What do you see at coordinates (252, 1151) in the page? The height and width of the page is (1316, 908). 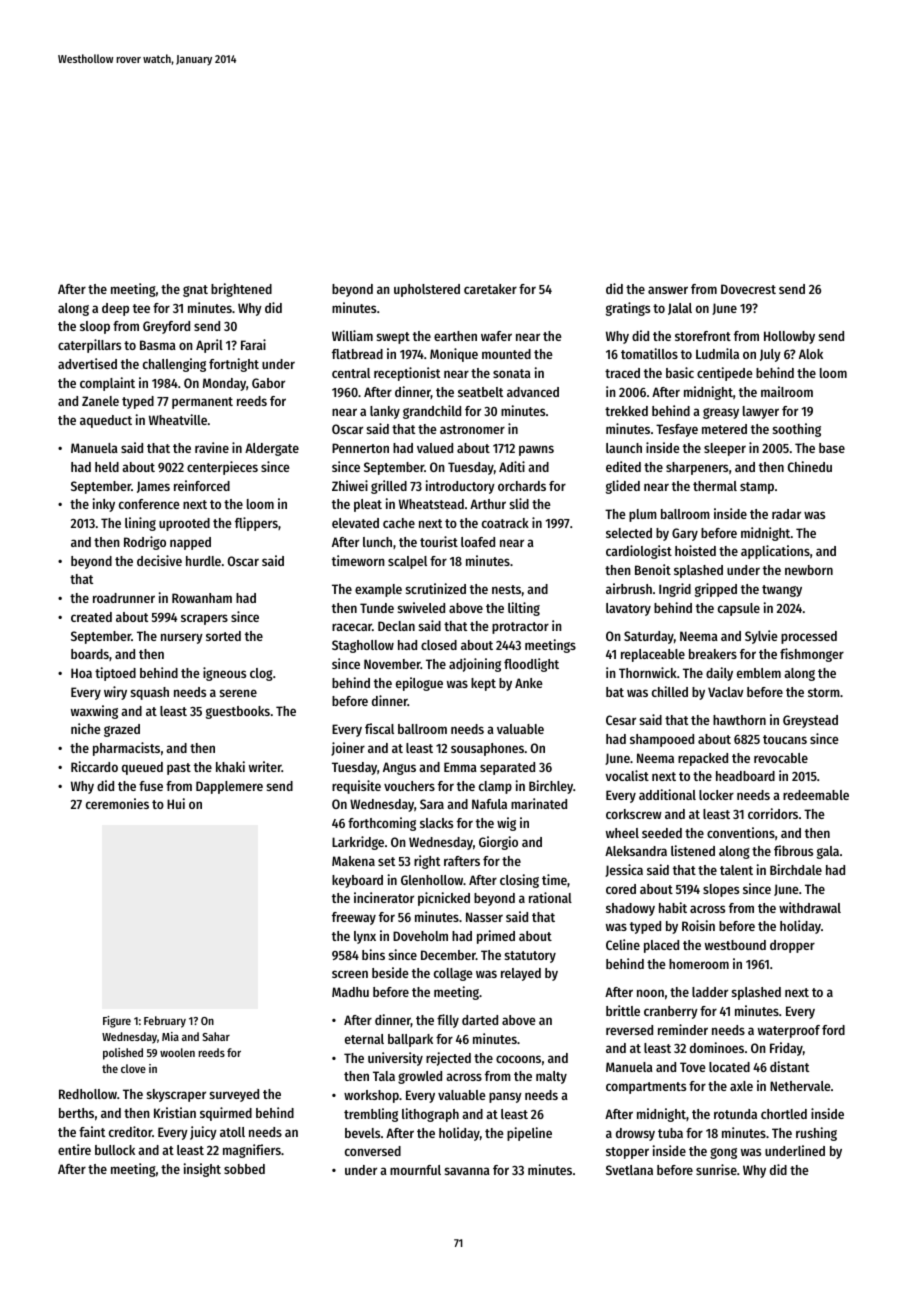 I see `magnifiers` at bounding box center [252, 1151].
